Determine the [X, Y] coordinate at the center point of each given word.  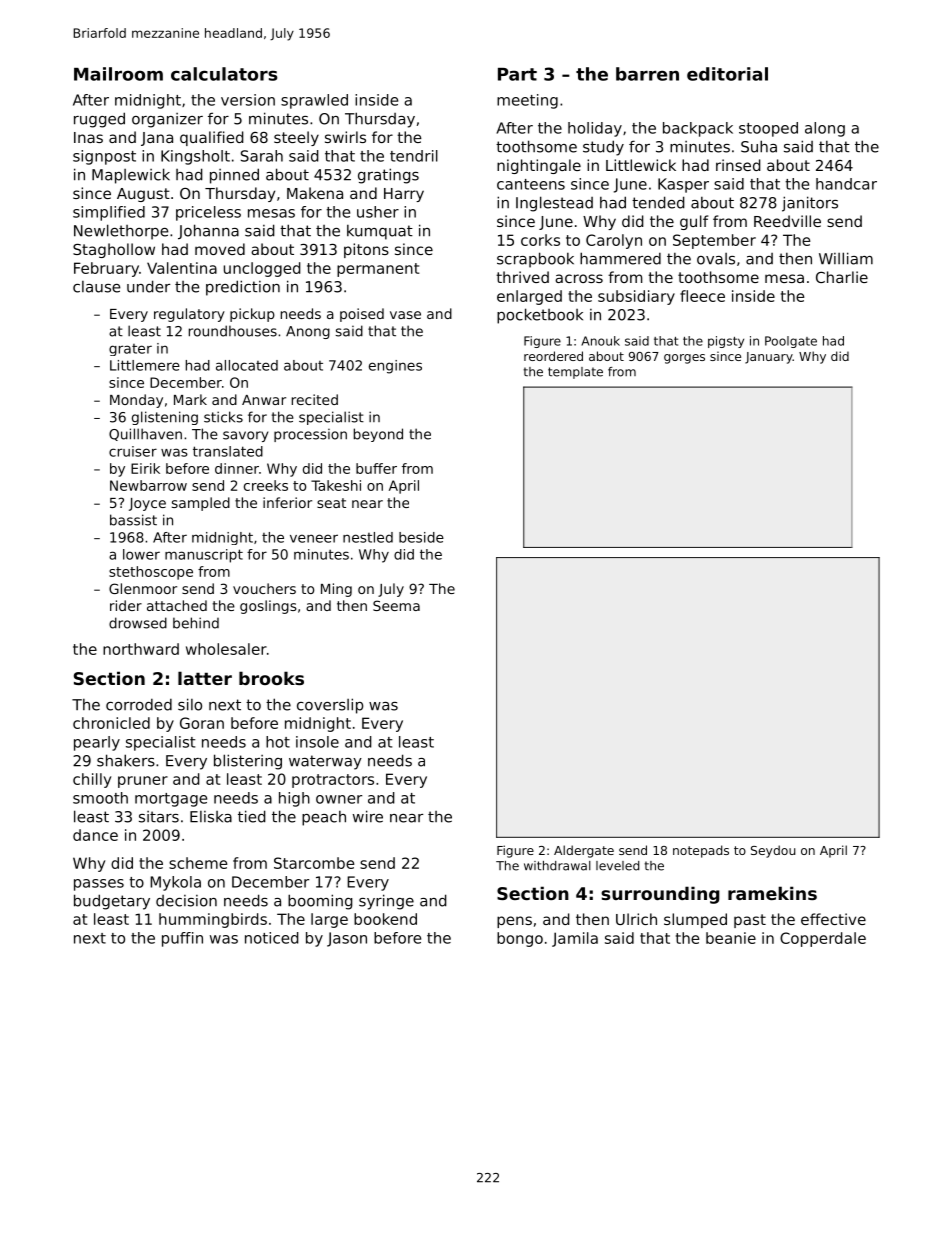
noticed [272, 938]
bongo [520, 939]
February [106, 269]
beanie [731, 938]
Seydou [773, 851]
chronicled [111, 723]
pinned [234, 176]
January [769, 358]
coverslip [330, 706]
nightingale [539, 166]
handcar [846, 184]
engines [395, 367]
